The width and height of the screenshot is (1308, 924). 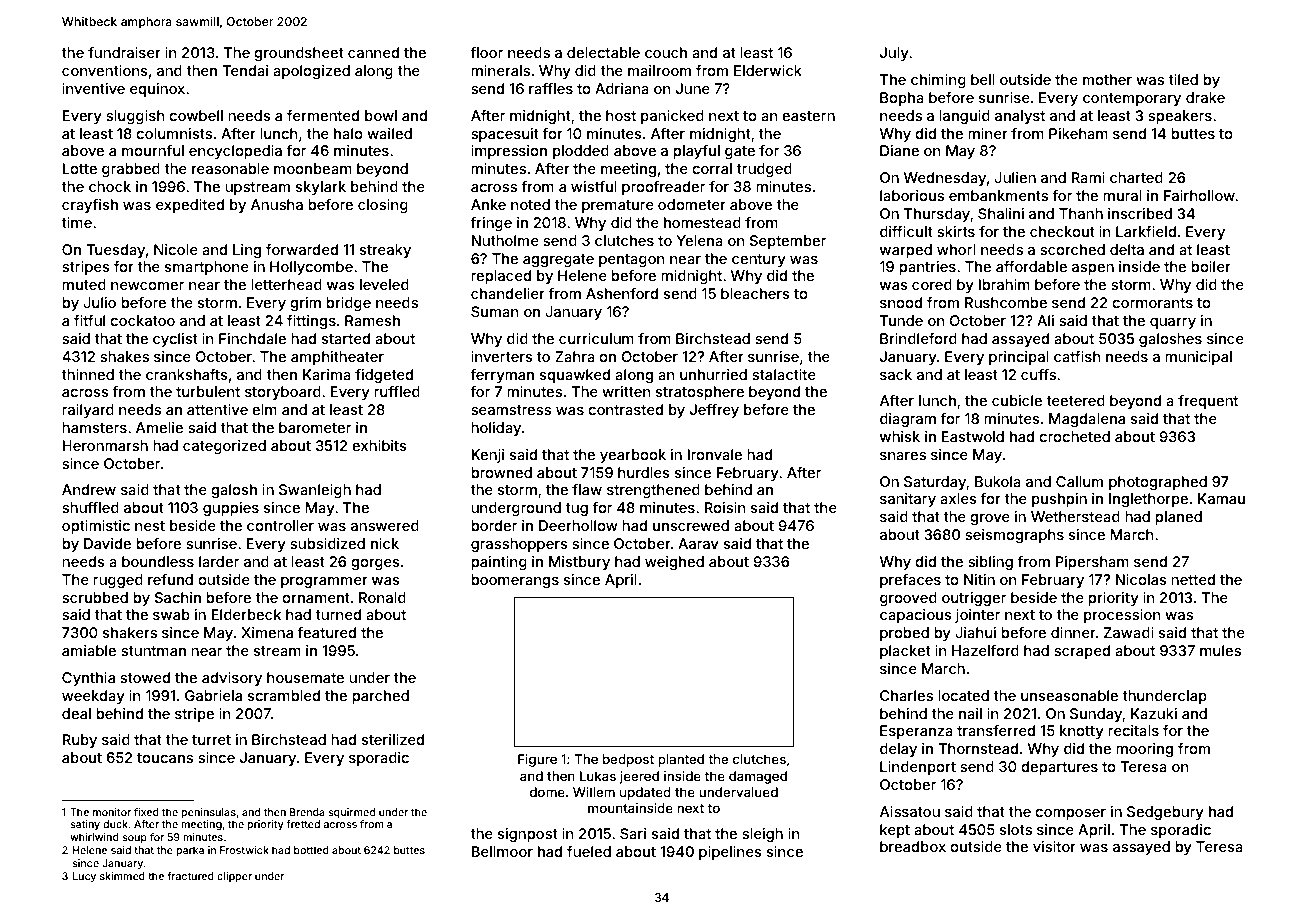 I want to click on toucans, so click(x=165, y=758).
